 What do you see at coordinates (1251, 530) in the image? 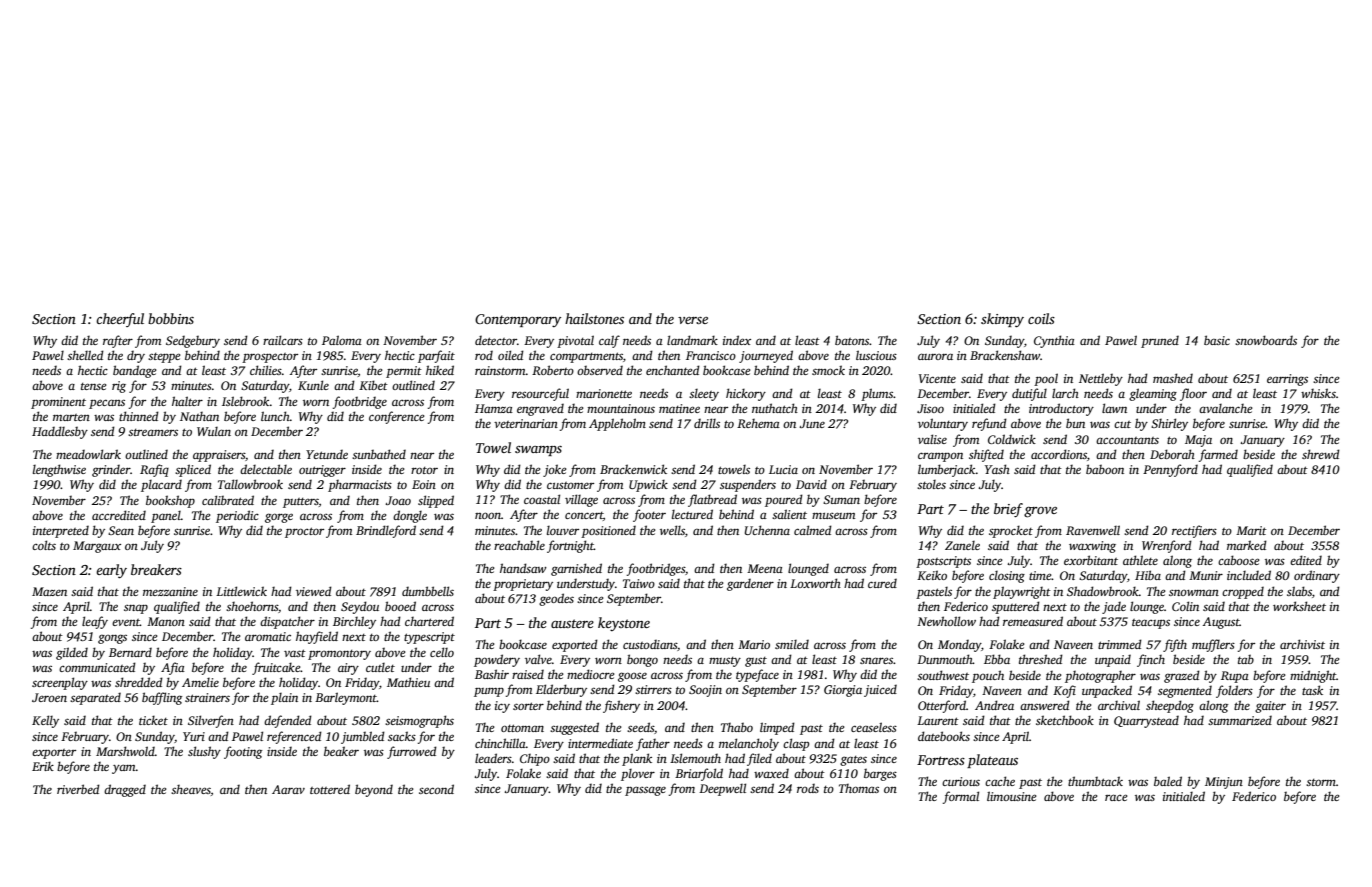
I see `Marit` at bounding box center [1251, 530].
